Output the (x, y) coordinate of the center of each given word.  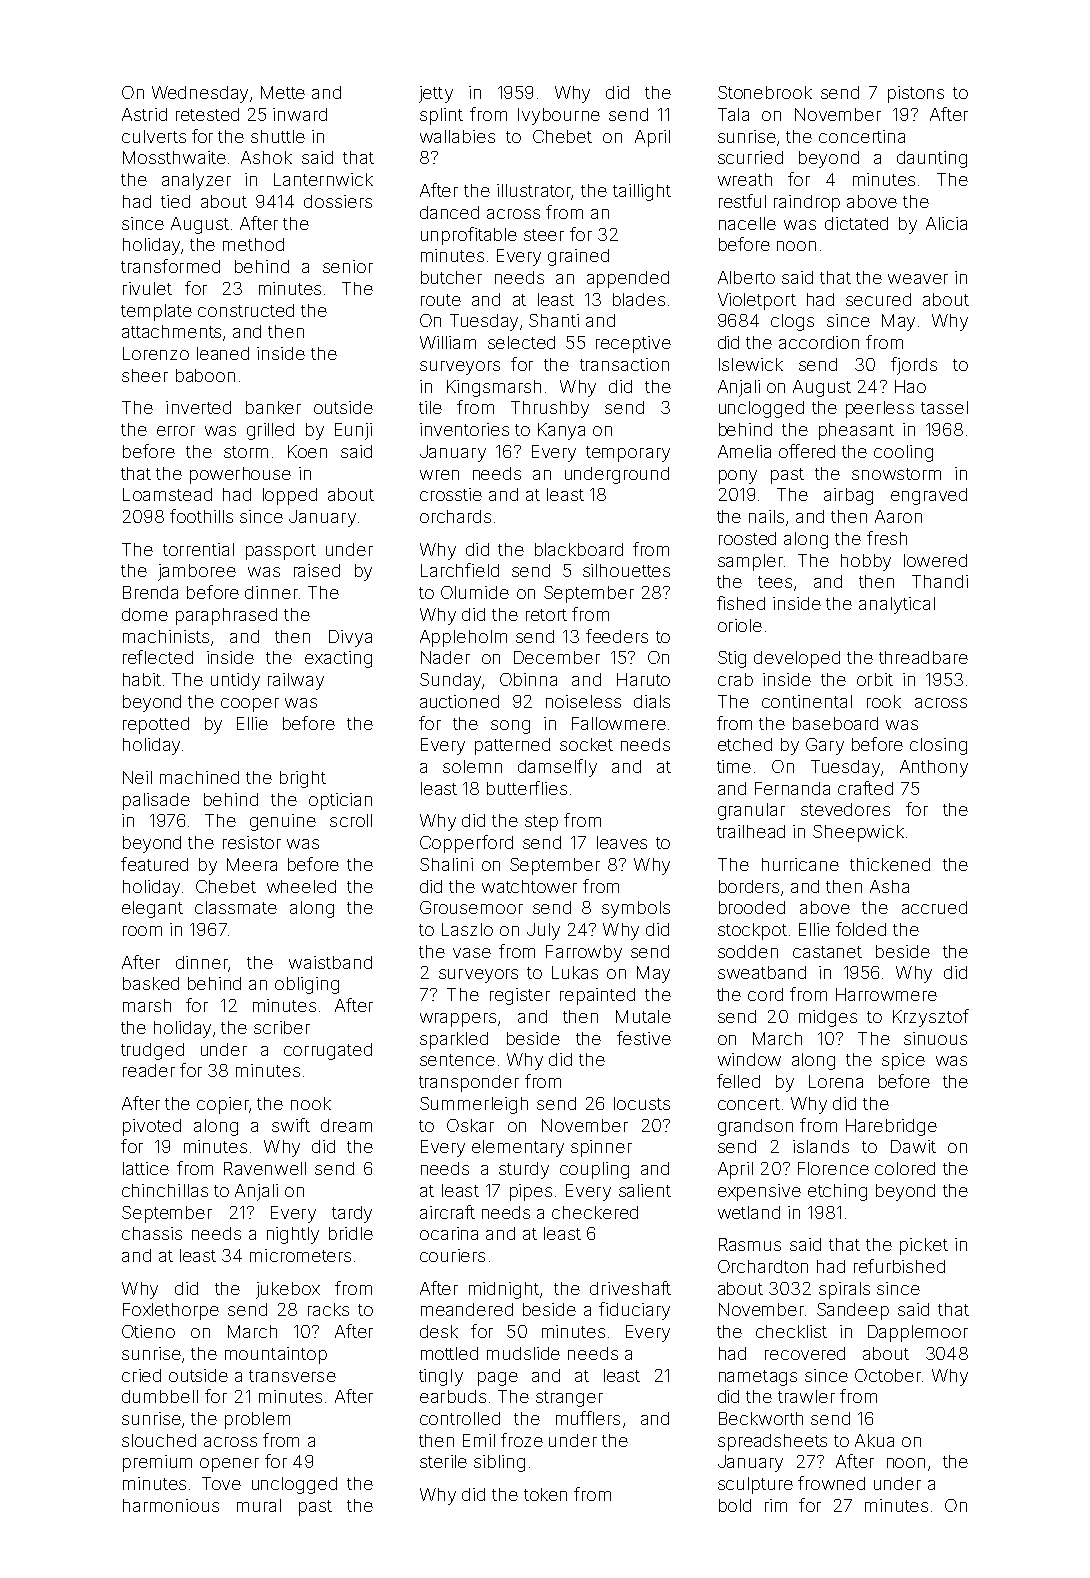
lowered (935, 560)
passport (281, 552)
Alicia (946, 223)
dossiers (338, 201)
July (543, 931)
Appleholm (463, 638)
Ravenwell (265, 1168)
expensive (759, 1192)
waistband (330, 962)
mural (259, 1505)
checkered (595, 1212)
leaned (223, 353)
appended (628, 279)
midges (828, 1018)
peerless (880, 409)
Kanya (561, 431)
